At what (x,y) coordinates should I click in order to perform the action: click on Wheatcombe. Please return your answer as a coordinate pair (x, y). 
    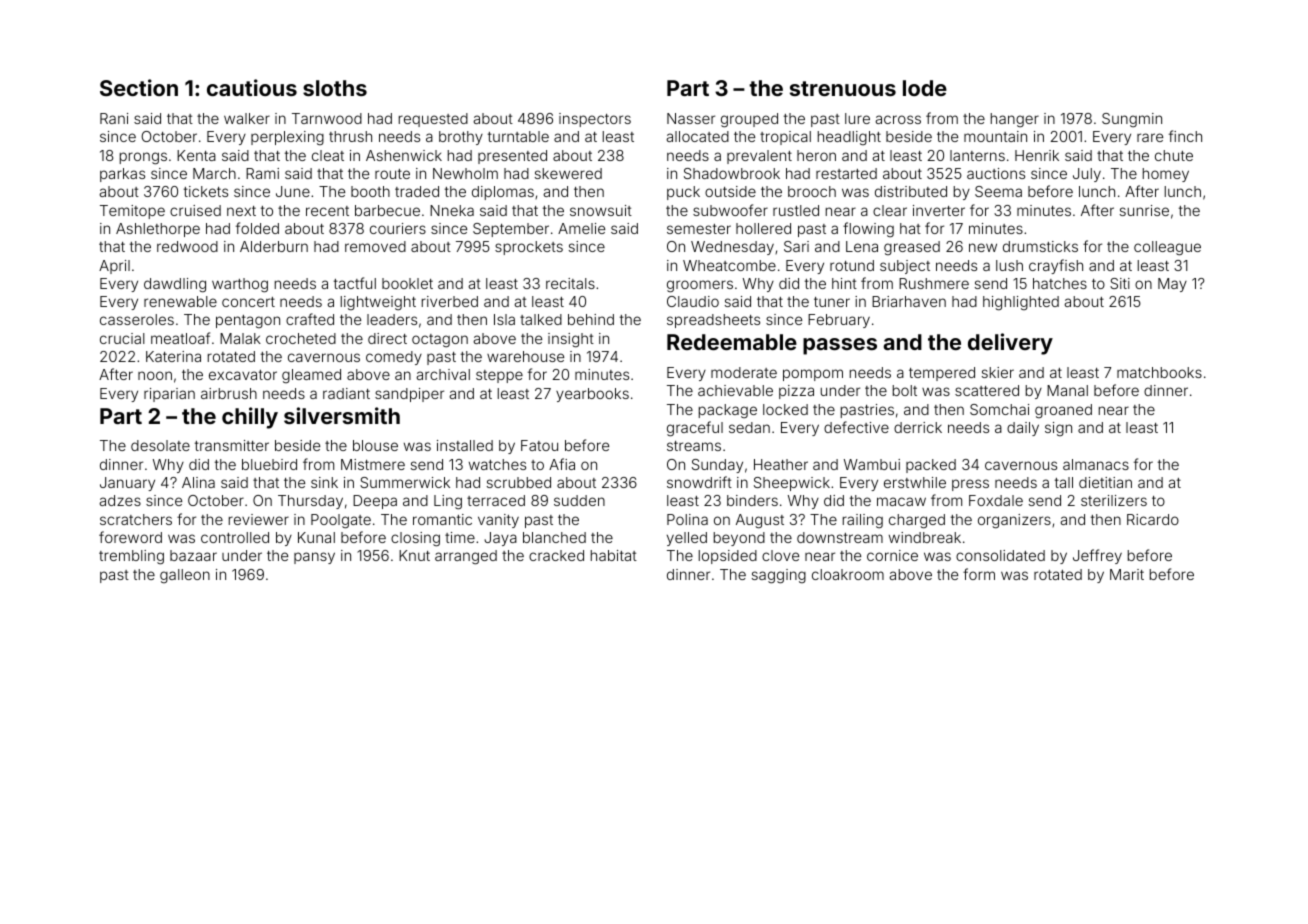
    Looking at the image, I should click on (729, 265).
